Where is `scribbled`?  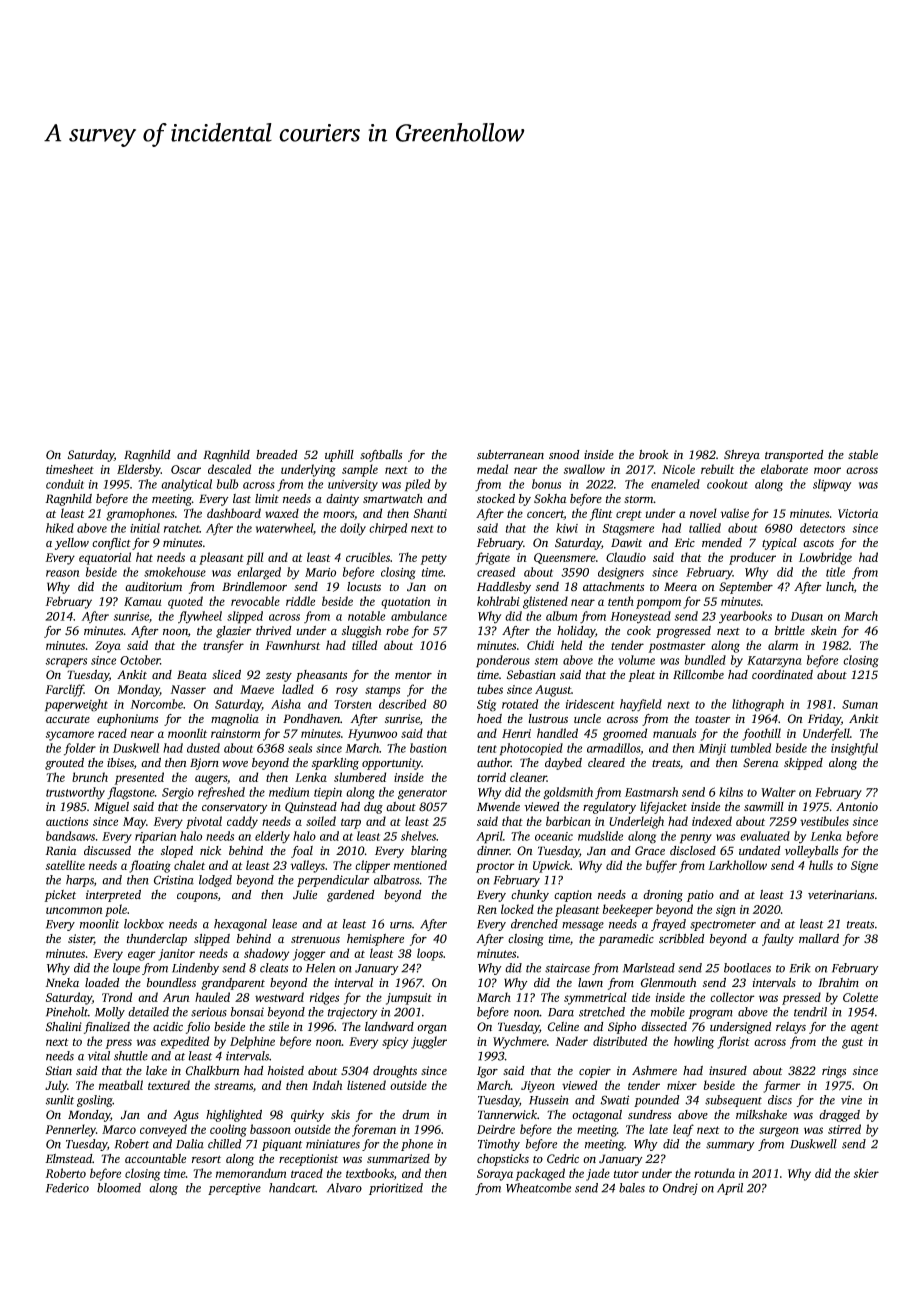 scribbled is located at coordinates (682, 938).
